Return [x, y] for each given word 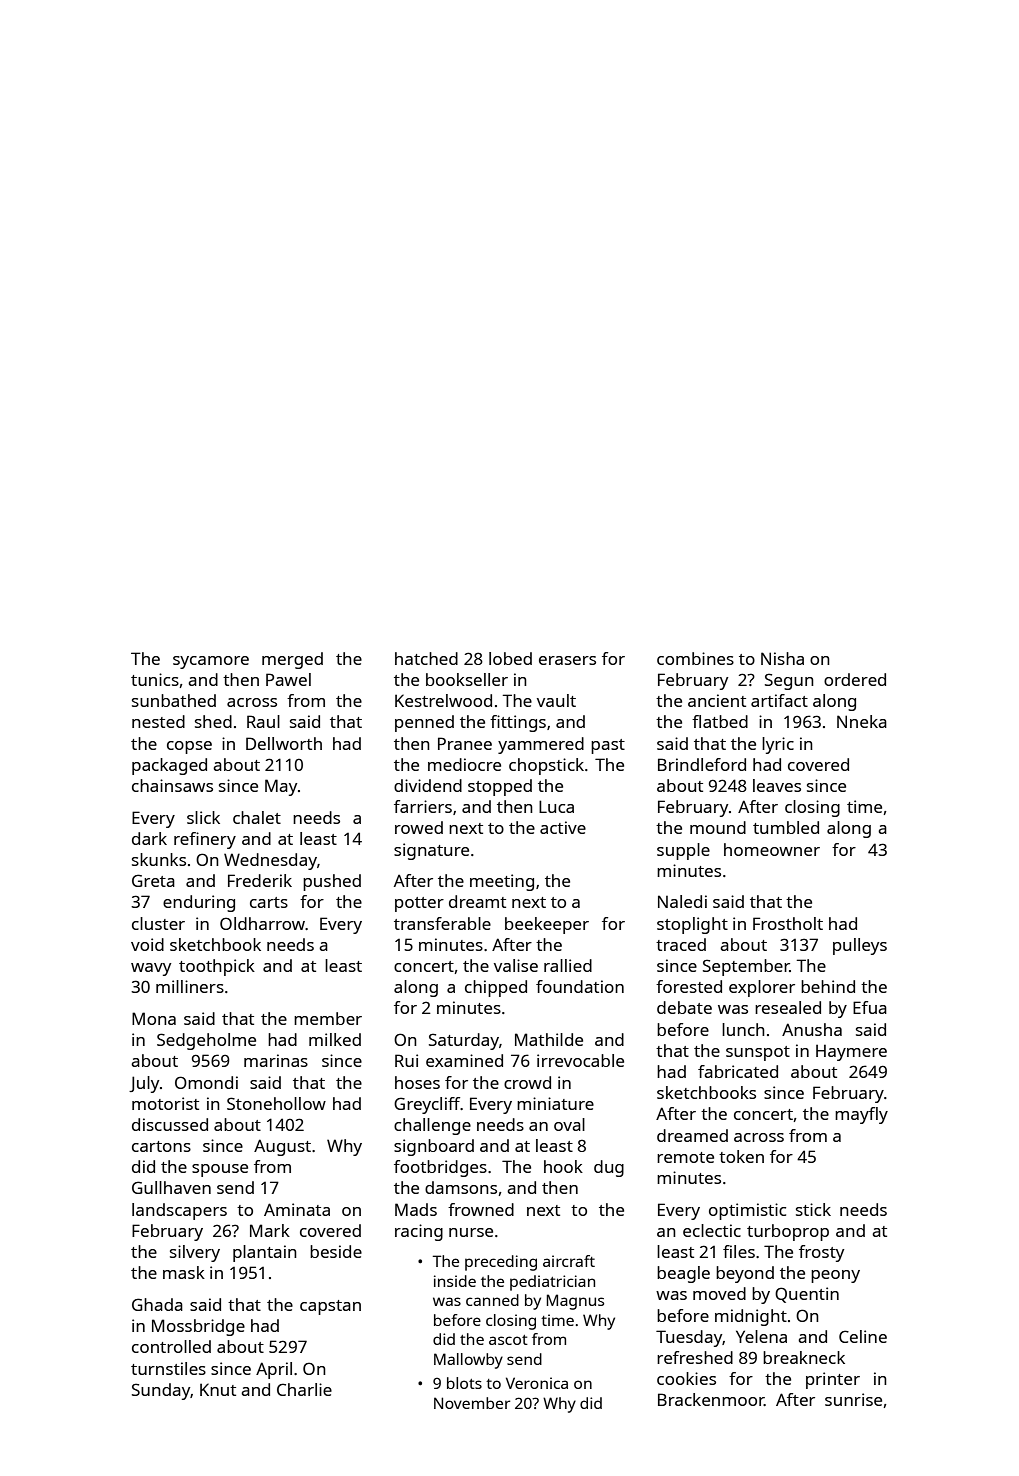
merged [292, 660]
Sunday [161, 1391]
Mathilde [549, 1039]
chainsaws [172, 785]
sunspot [758, 1053]
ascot [508, 1340]
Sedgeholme [206, 1041]
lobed [510, 658]
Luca [556, 806]
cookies [686, 1378]
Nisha [782, 658]
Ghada [157, 1304]
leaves [777, 785]
